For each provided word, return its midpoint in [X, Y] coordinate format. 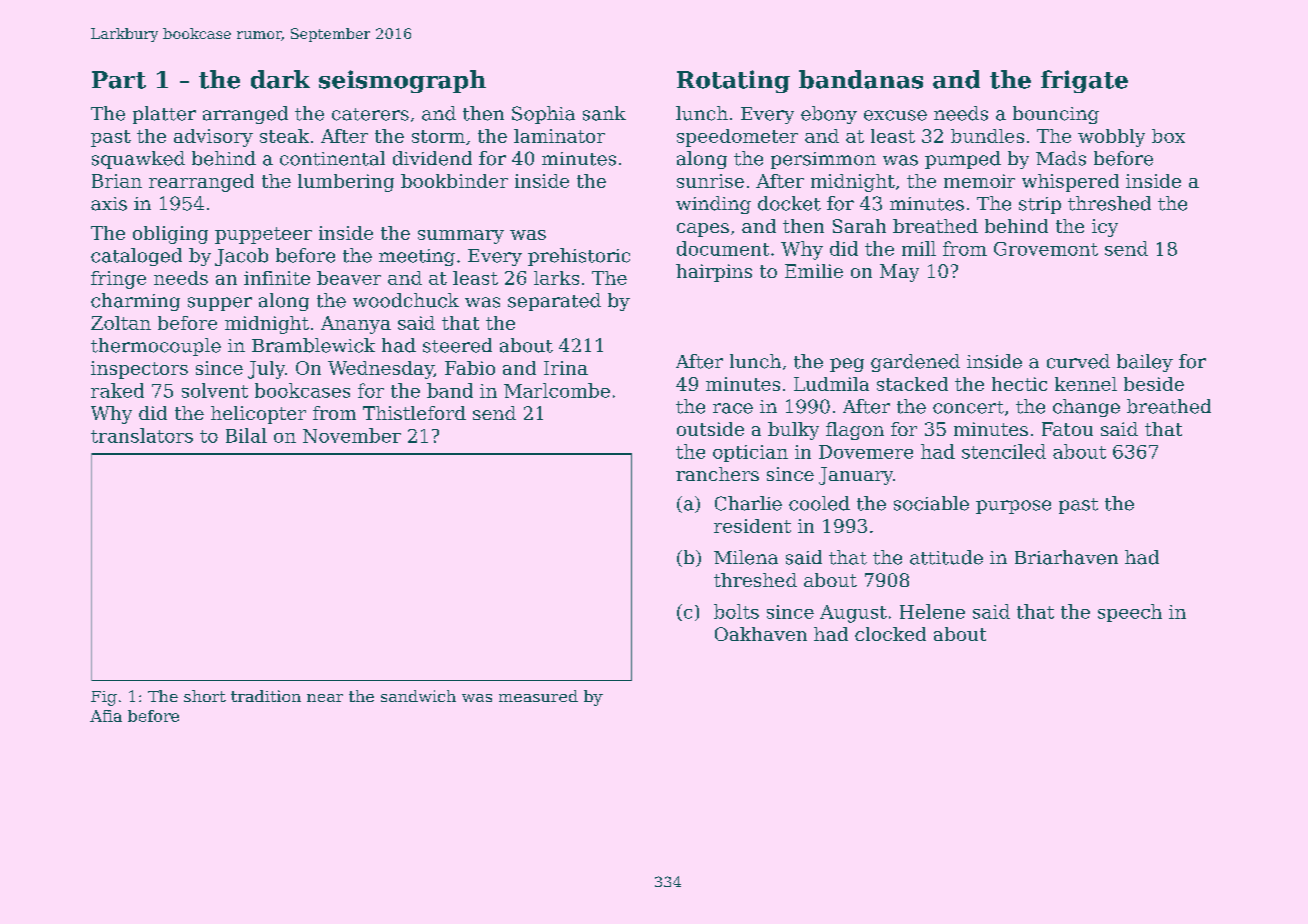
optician [750, 453]
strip [1040, 205]
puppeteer [263, 235]
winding [713, 205]
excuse [895, 115]
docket [789, 203]
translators [142, 435]
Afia [106, 716]
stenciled [1004, 451]
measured [538, 696]
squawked [138, 160]
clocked [890, 634]
